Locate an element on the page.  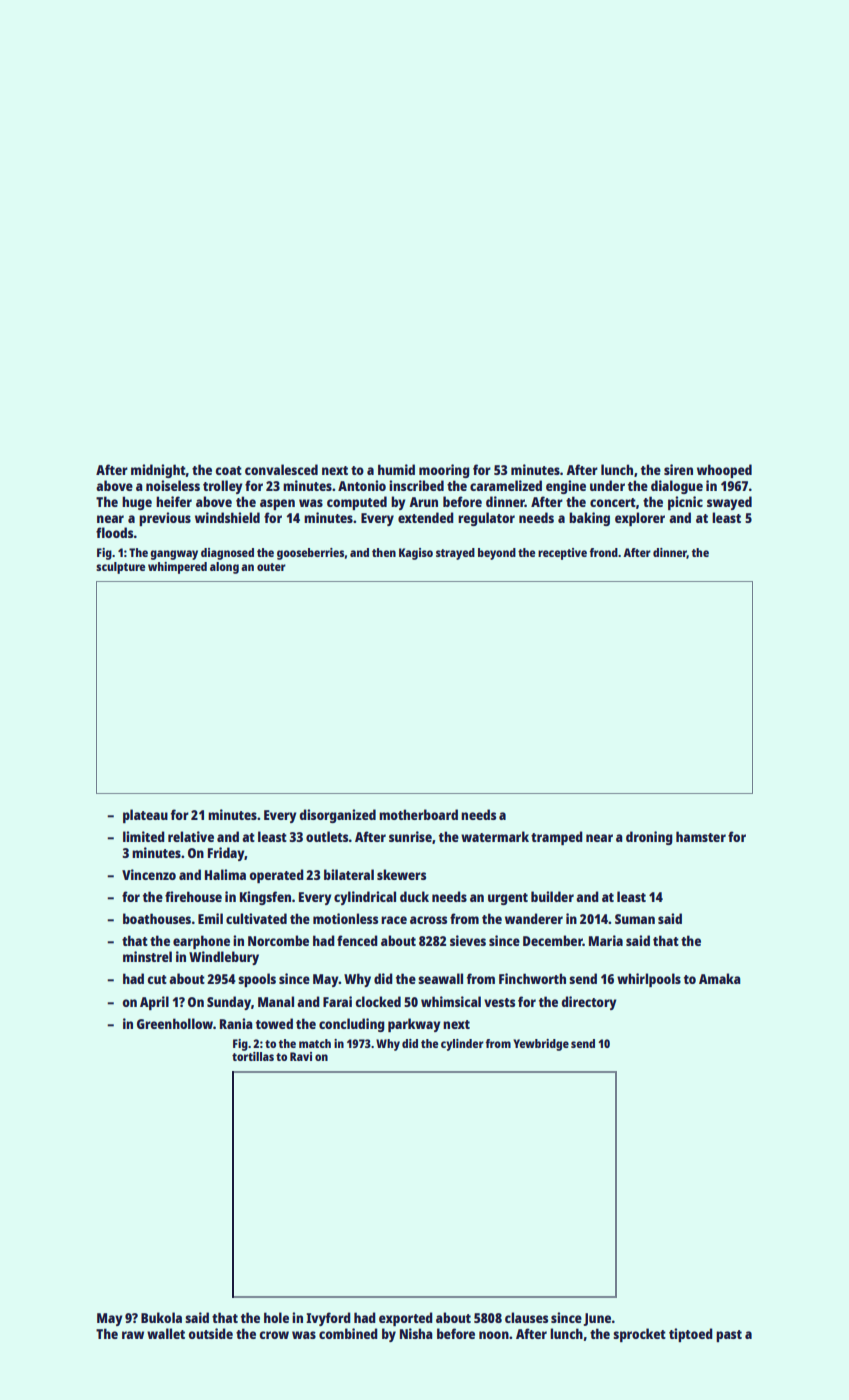
directory is located at coordinates (588, 1003).
